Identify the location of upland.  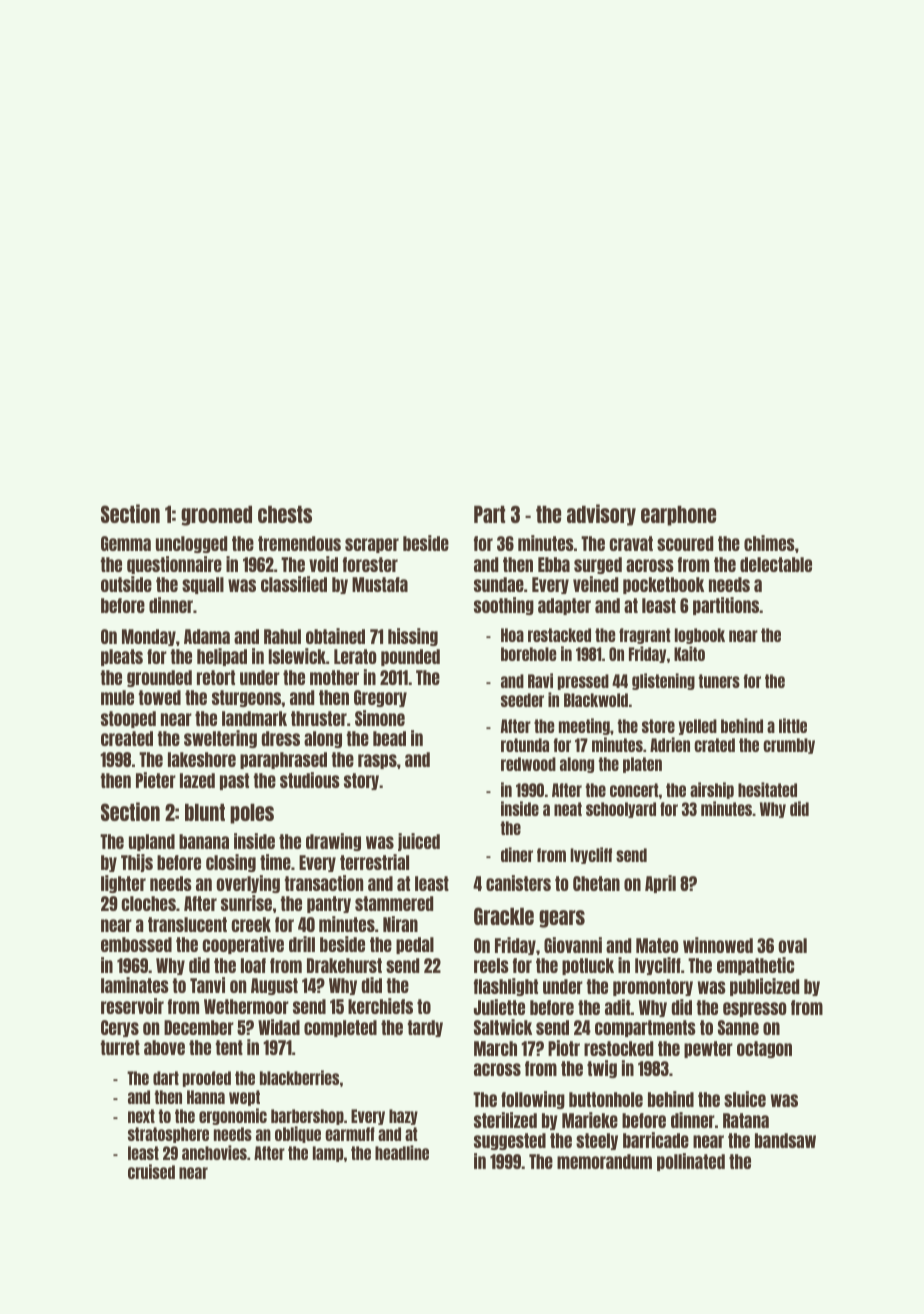
(152, 842).
